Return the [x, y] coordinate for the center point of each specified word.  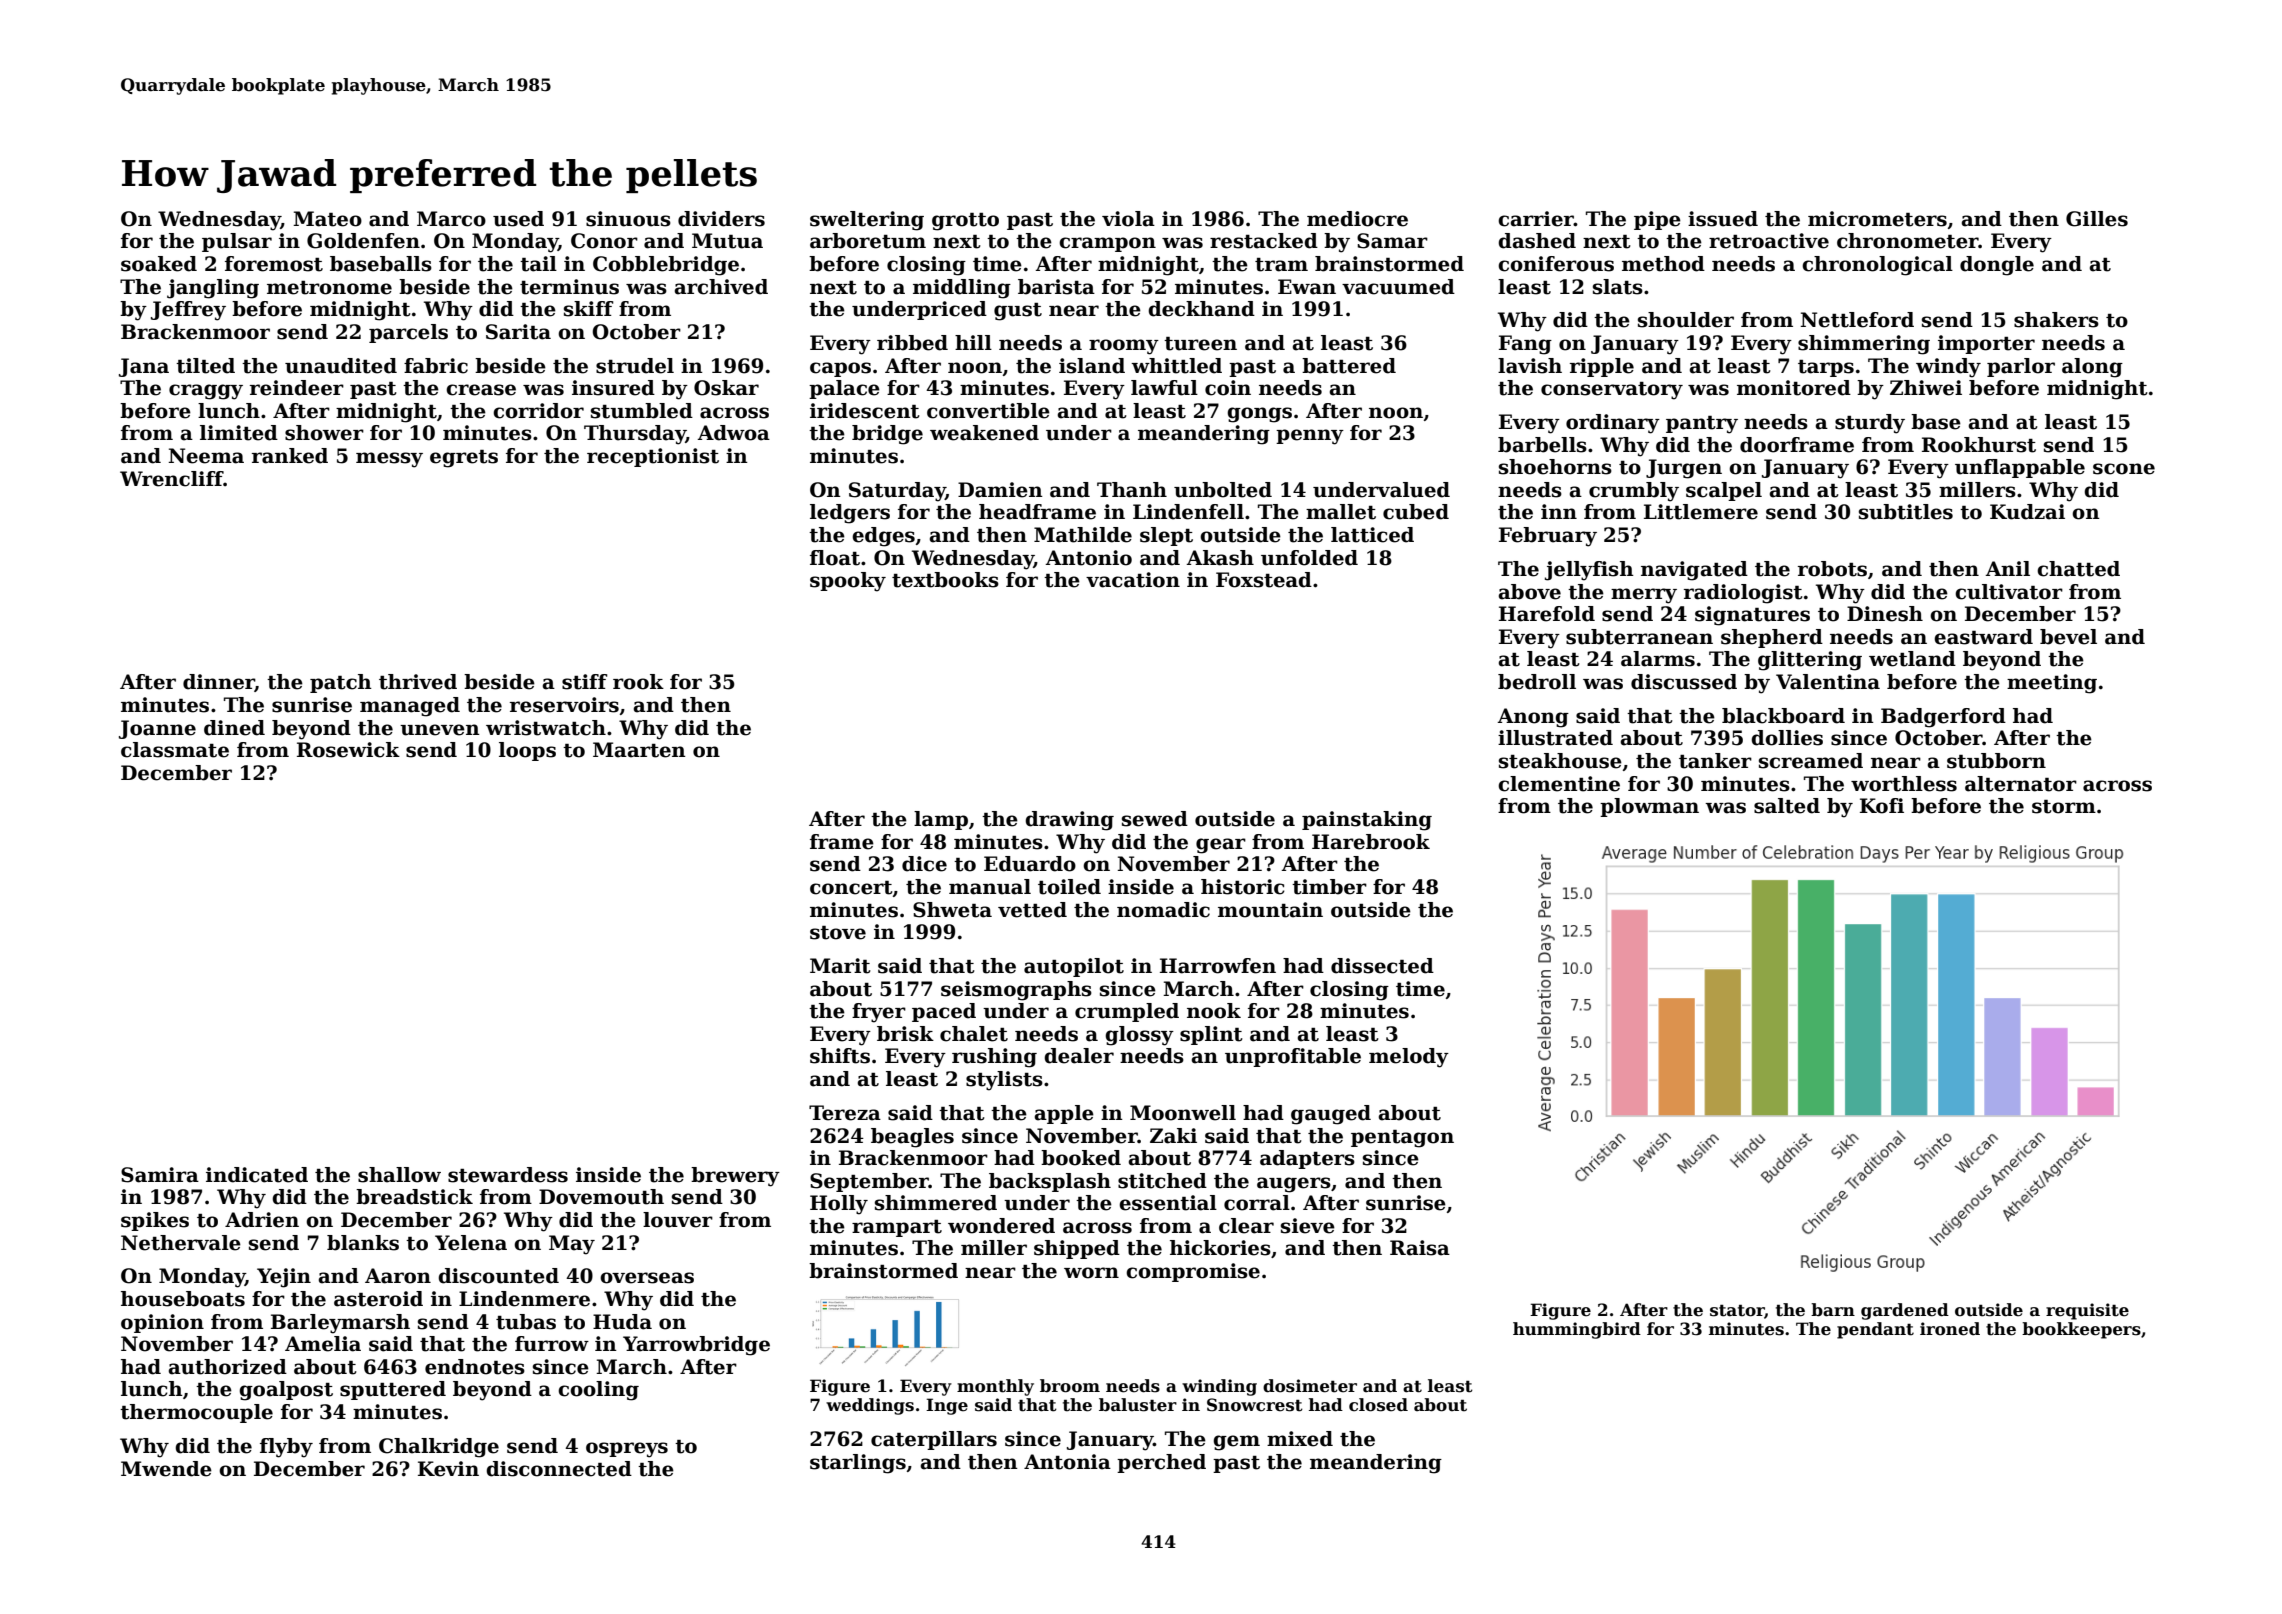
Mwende [166, 1469]
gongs [1259, 415]
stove [838, 933]
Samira [160, 1175]
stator [1737, 1311]
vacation [1133, 580]
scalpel [1724, 491]
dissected [1382, 966]
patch [341, 683]
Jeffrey [188, 311]
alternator [2021, 784]
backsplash [1050, 1182]
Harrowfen [1218, 966]
